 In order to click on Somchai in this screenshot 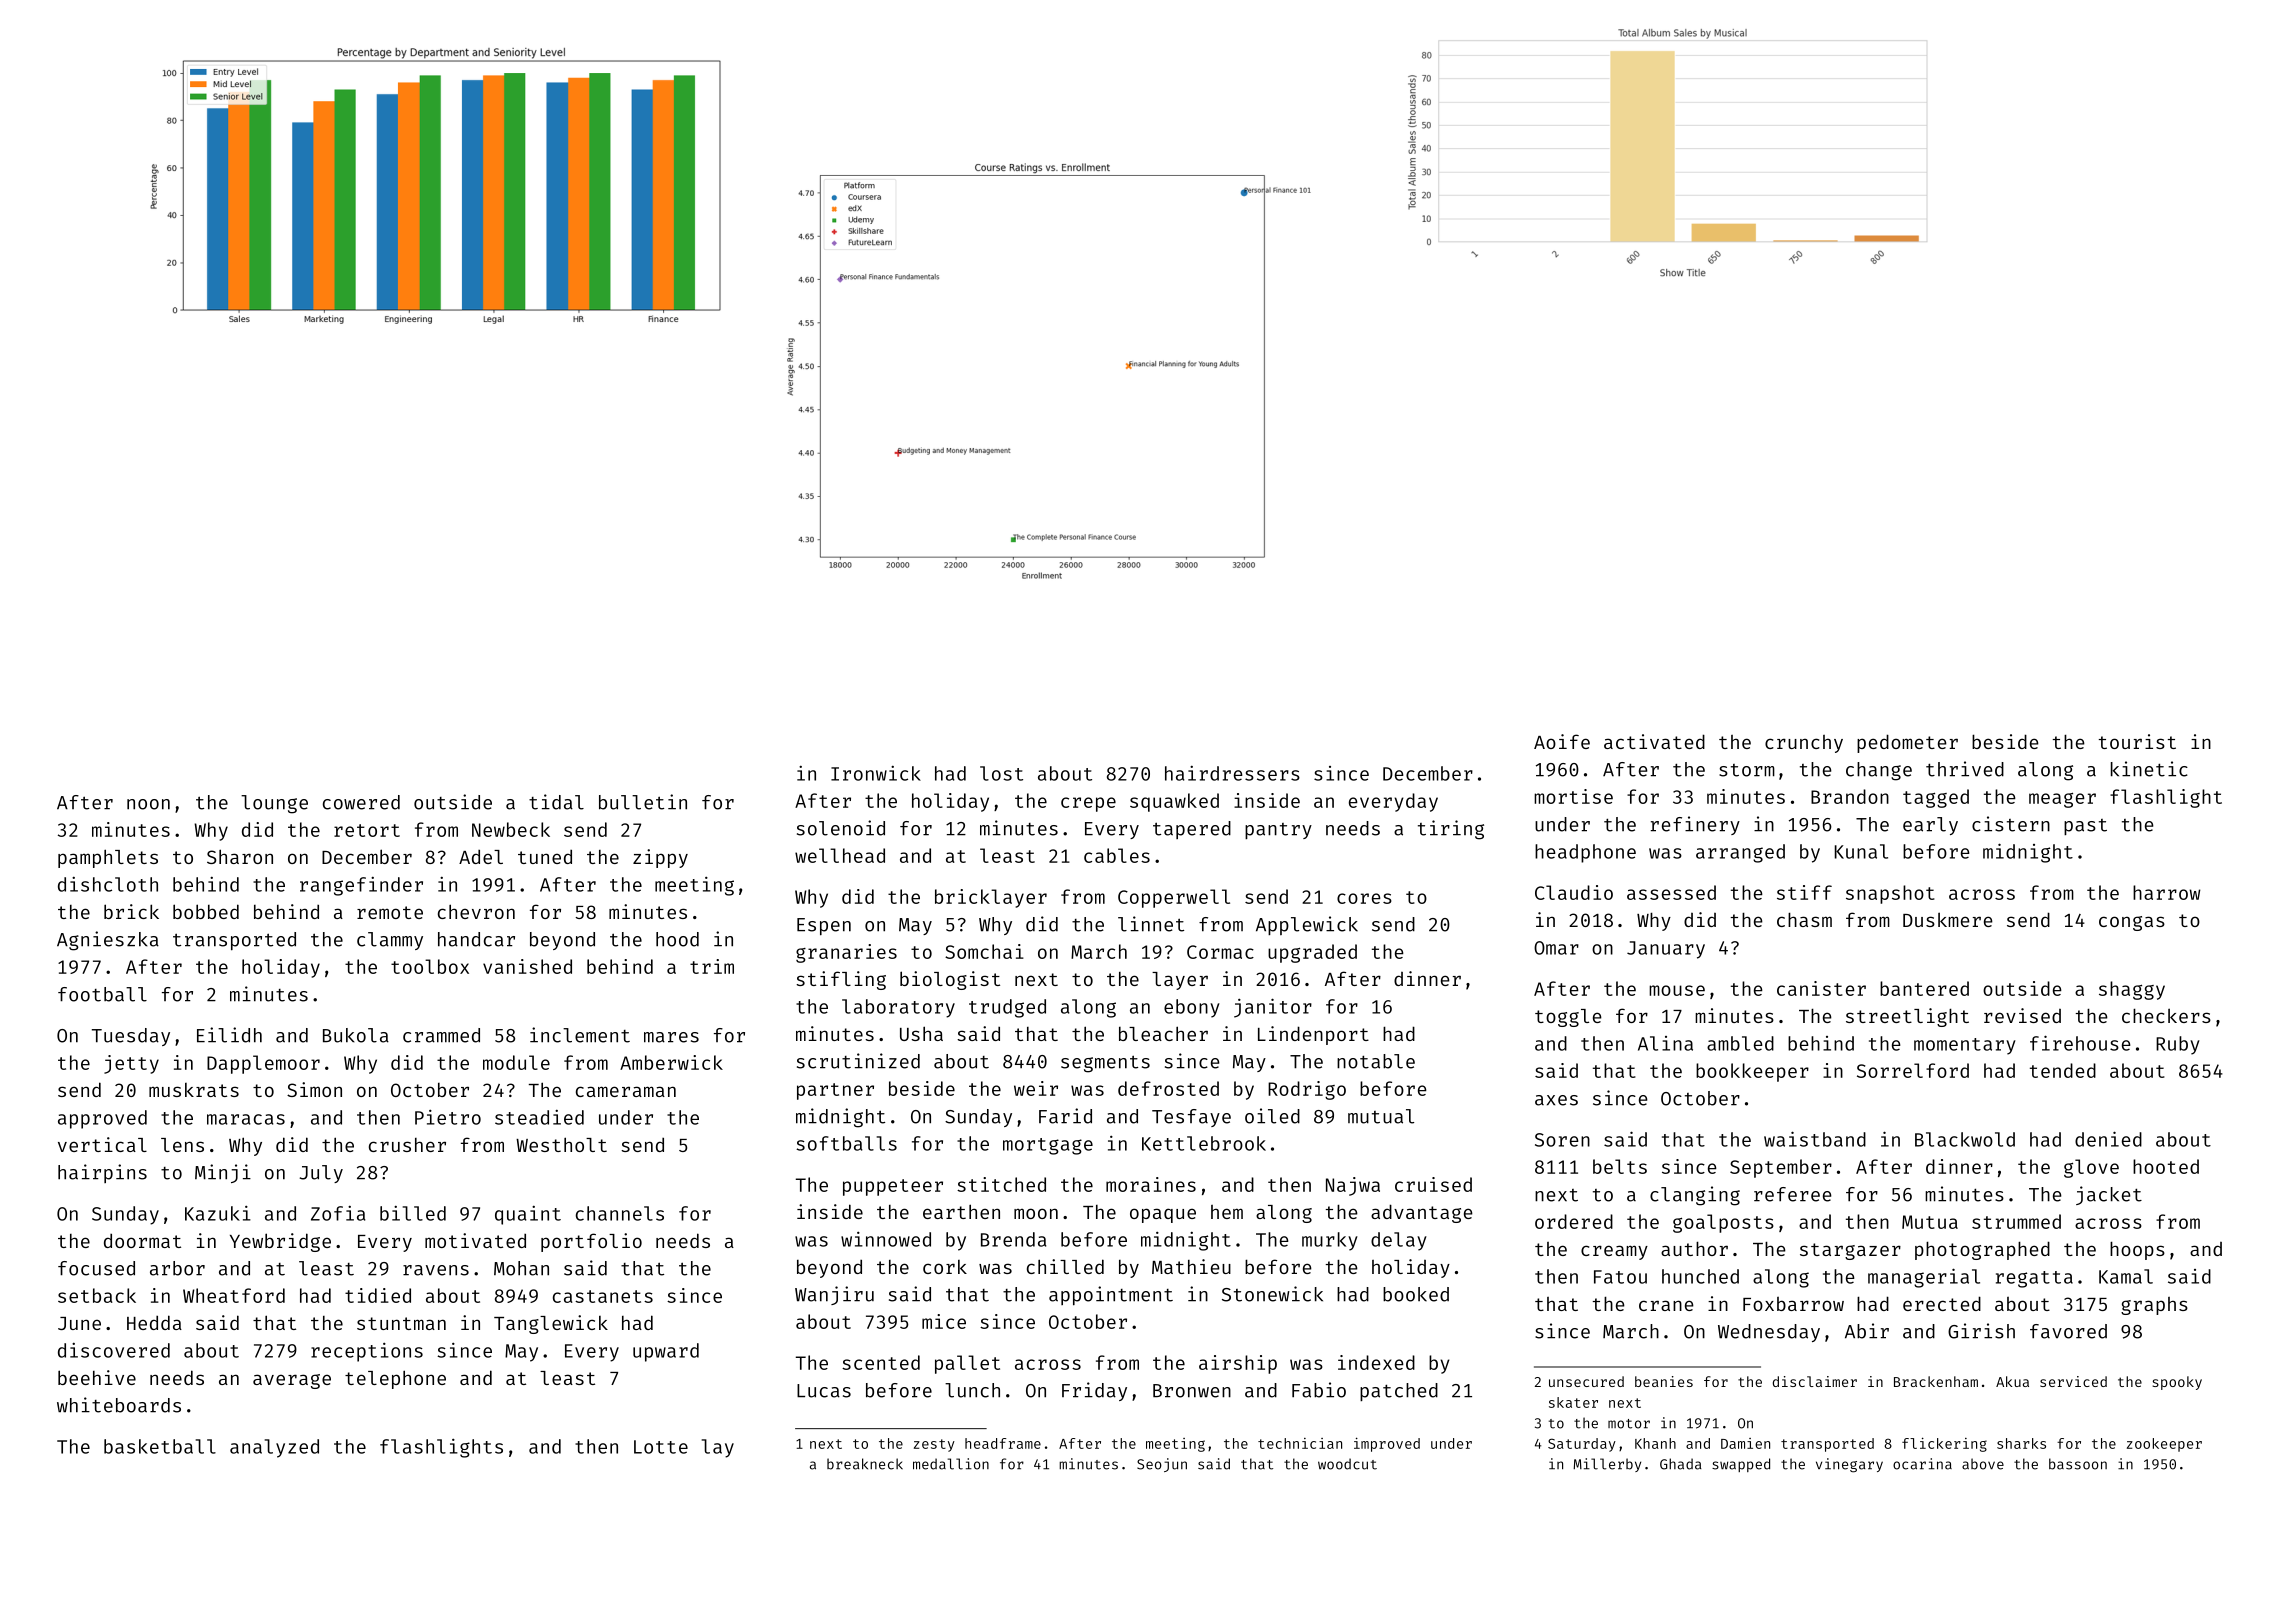, I will do `click(984, 951)`.
